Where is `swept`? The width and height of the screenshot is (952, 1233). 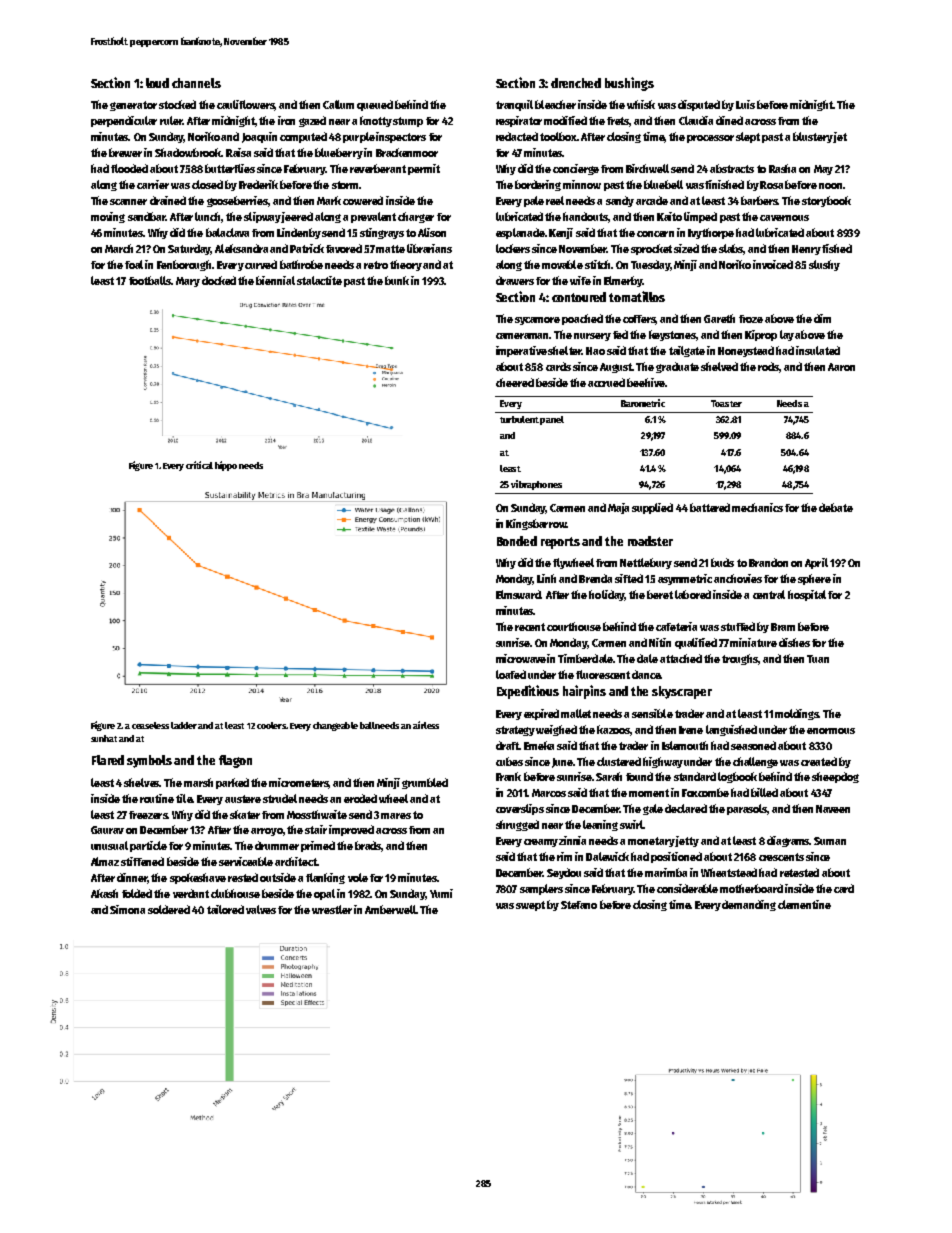
swept is located at coordinates (530, 906).
